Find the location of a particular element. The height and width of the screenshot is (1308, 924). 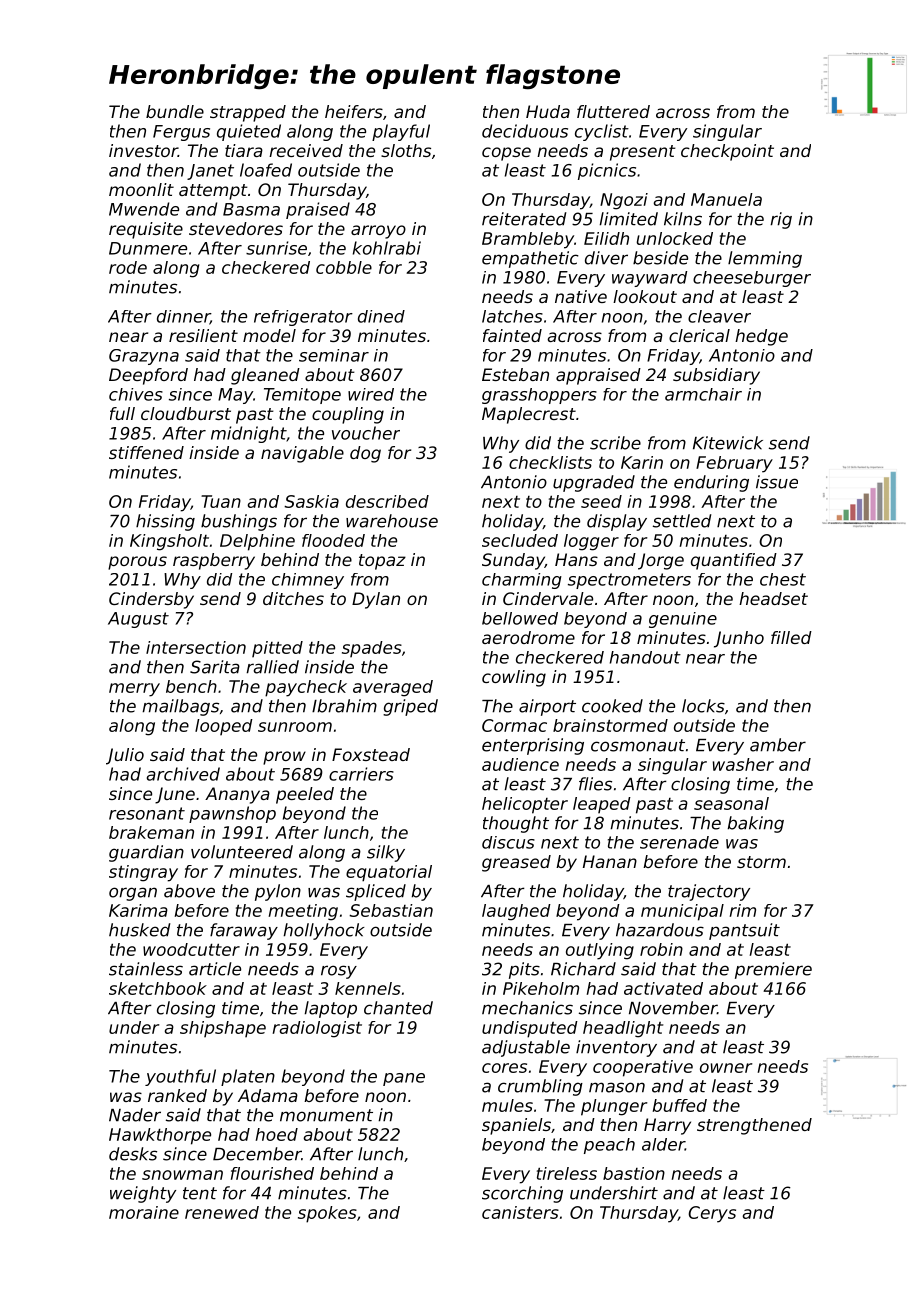

renewed is located at coordinates (222, 1212).
